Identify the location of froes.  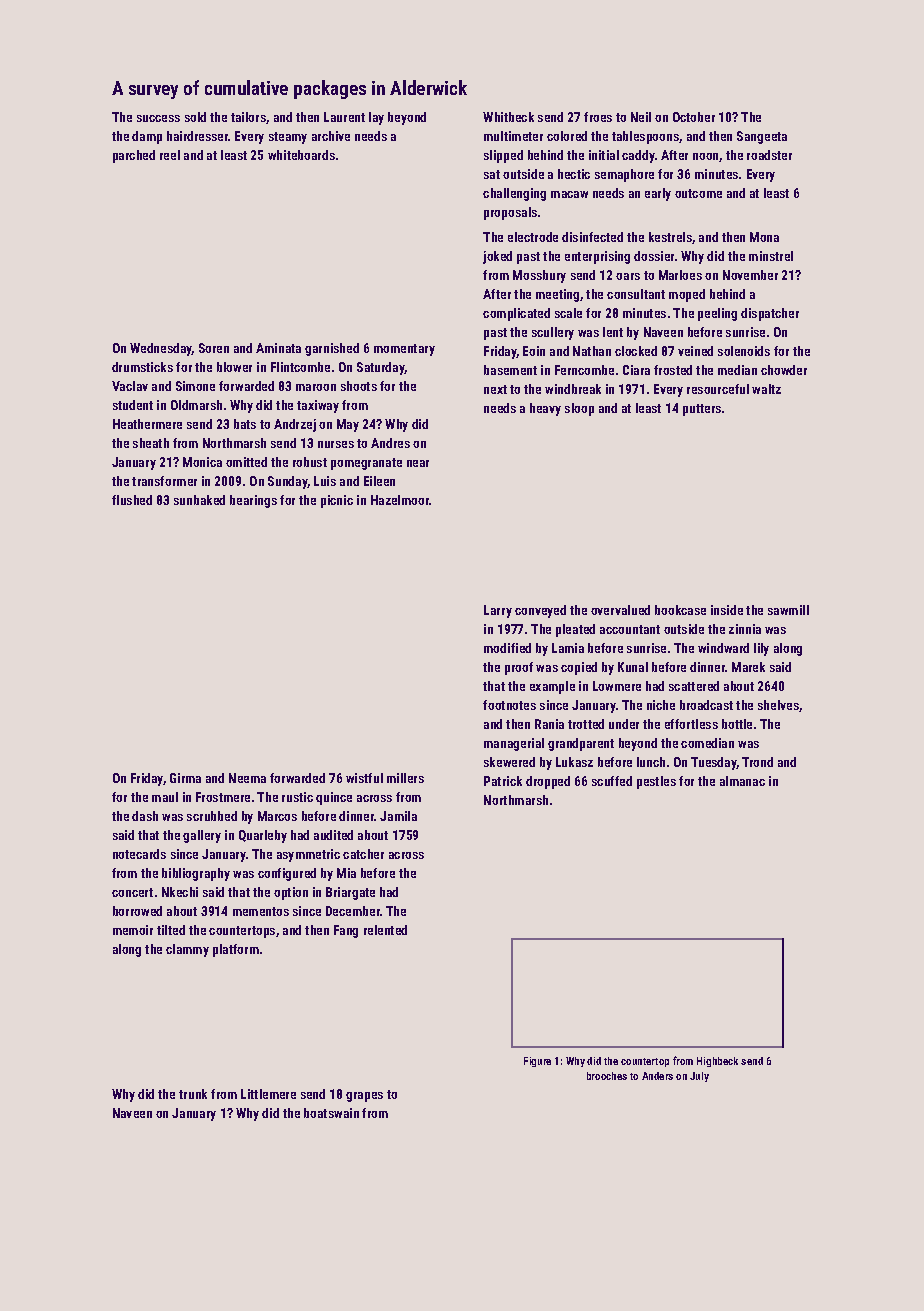
(598, 117).
